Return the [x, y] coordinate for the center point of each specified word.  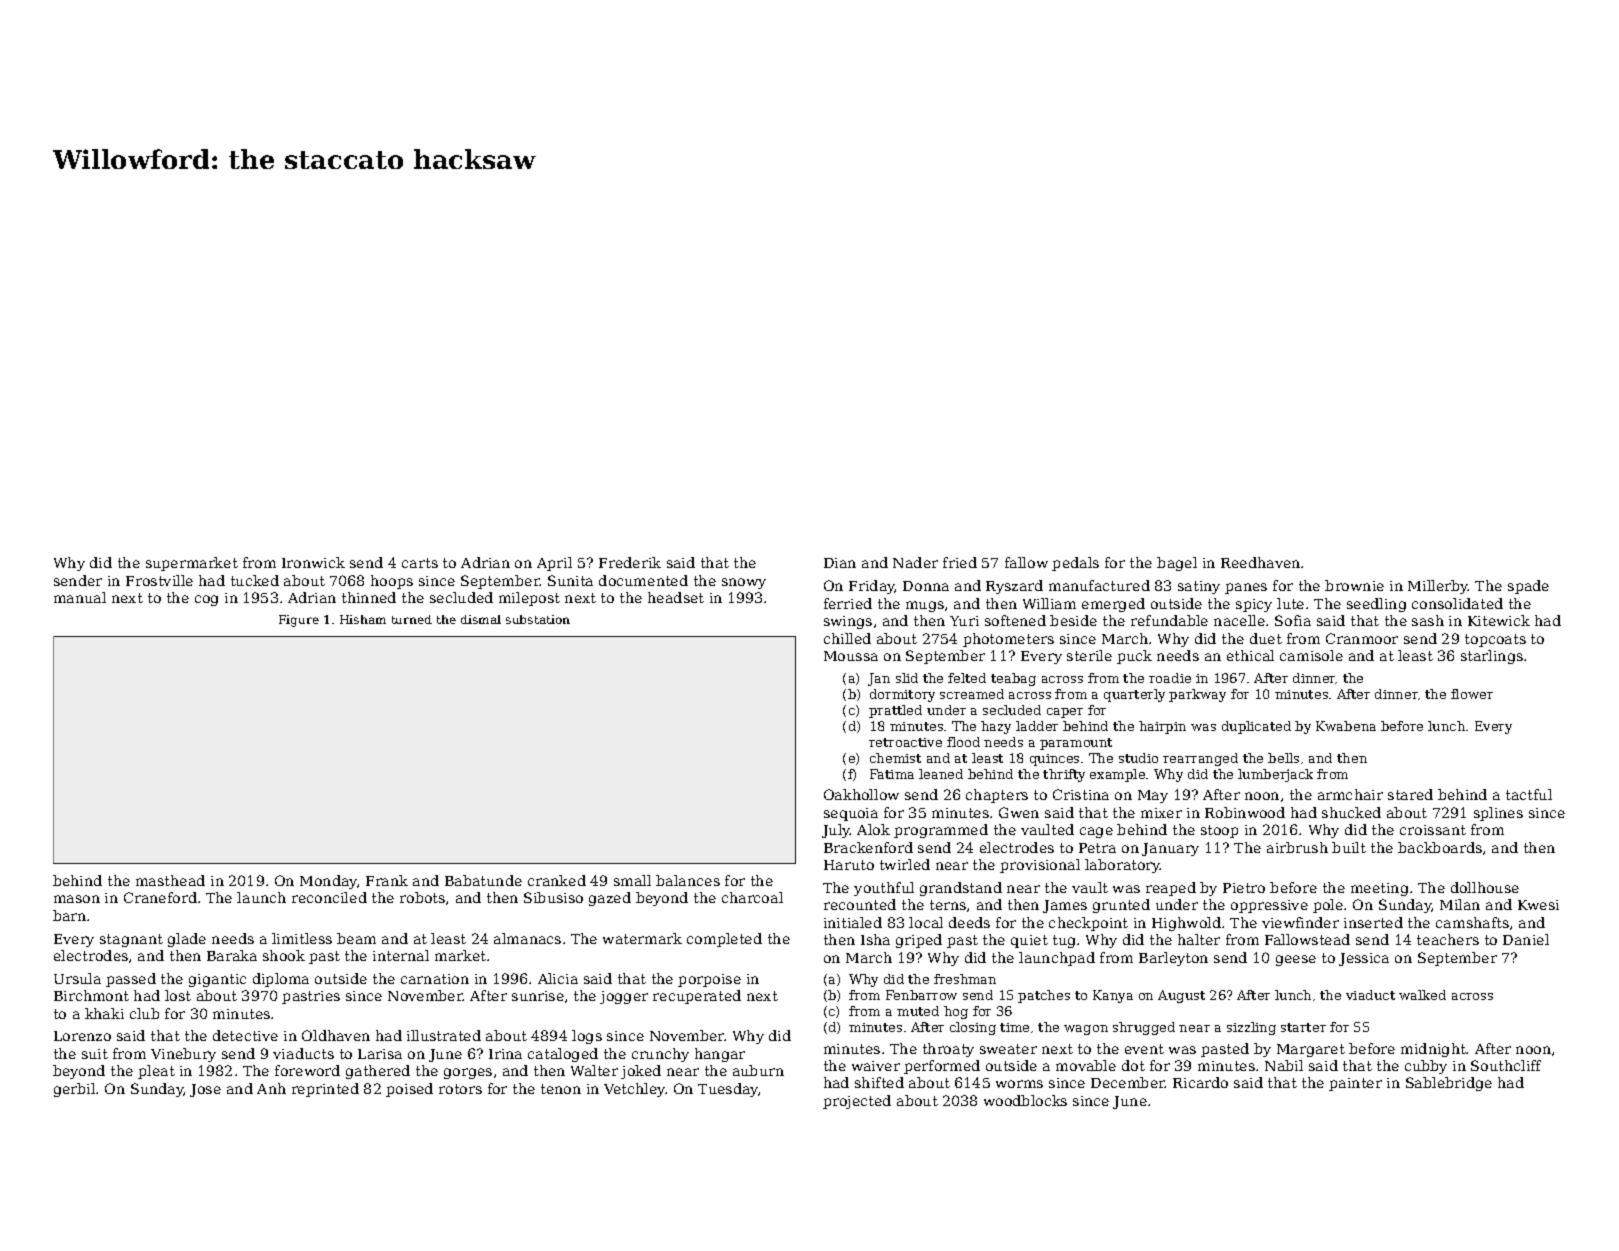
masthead [170, 880]
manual [80, 597]
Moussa [851, 656]
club [144, 1013]
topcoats [1495, 640]
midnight [1434, 1050]
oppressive [1269, 906]
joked [641, 1072]
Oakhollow [861, 794]
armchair [1350, 794]
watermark [642, 938]
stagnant [131, 940]
